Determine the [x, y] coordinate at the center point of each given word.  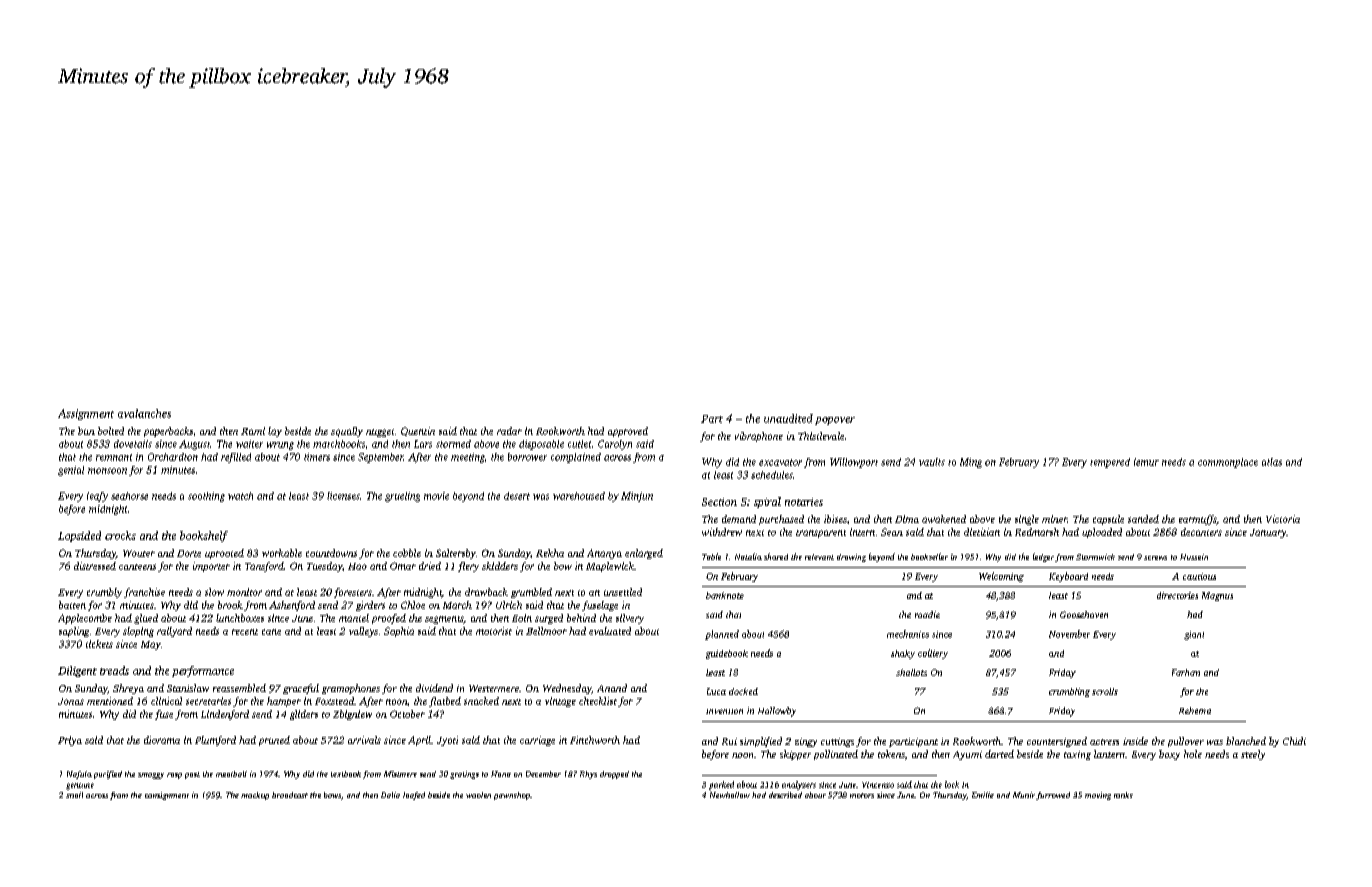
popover [835, 421]
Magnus [1217, 596]
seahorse [129, 496]
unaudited [788, 418]
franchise [144, 593]
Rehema [1195, 710]
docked [743, 691]
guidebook [727, 654]
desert [517, 496]
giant [1194, 635]
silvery [630, 619]
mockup [255, 796]
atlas [1272, 462]
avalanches [144, 413]
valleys [363, 632]
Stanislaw [188, 688]
